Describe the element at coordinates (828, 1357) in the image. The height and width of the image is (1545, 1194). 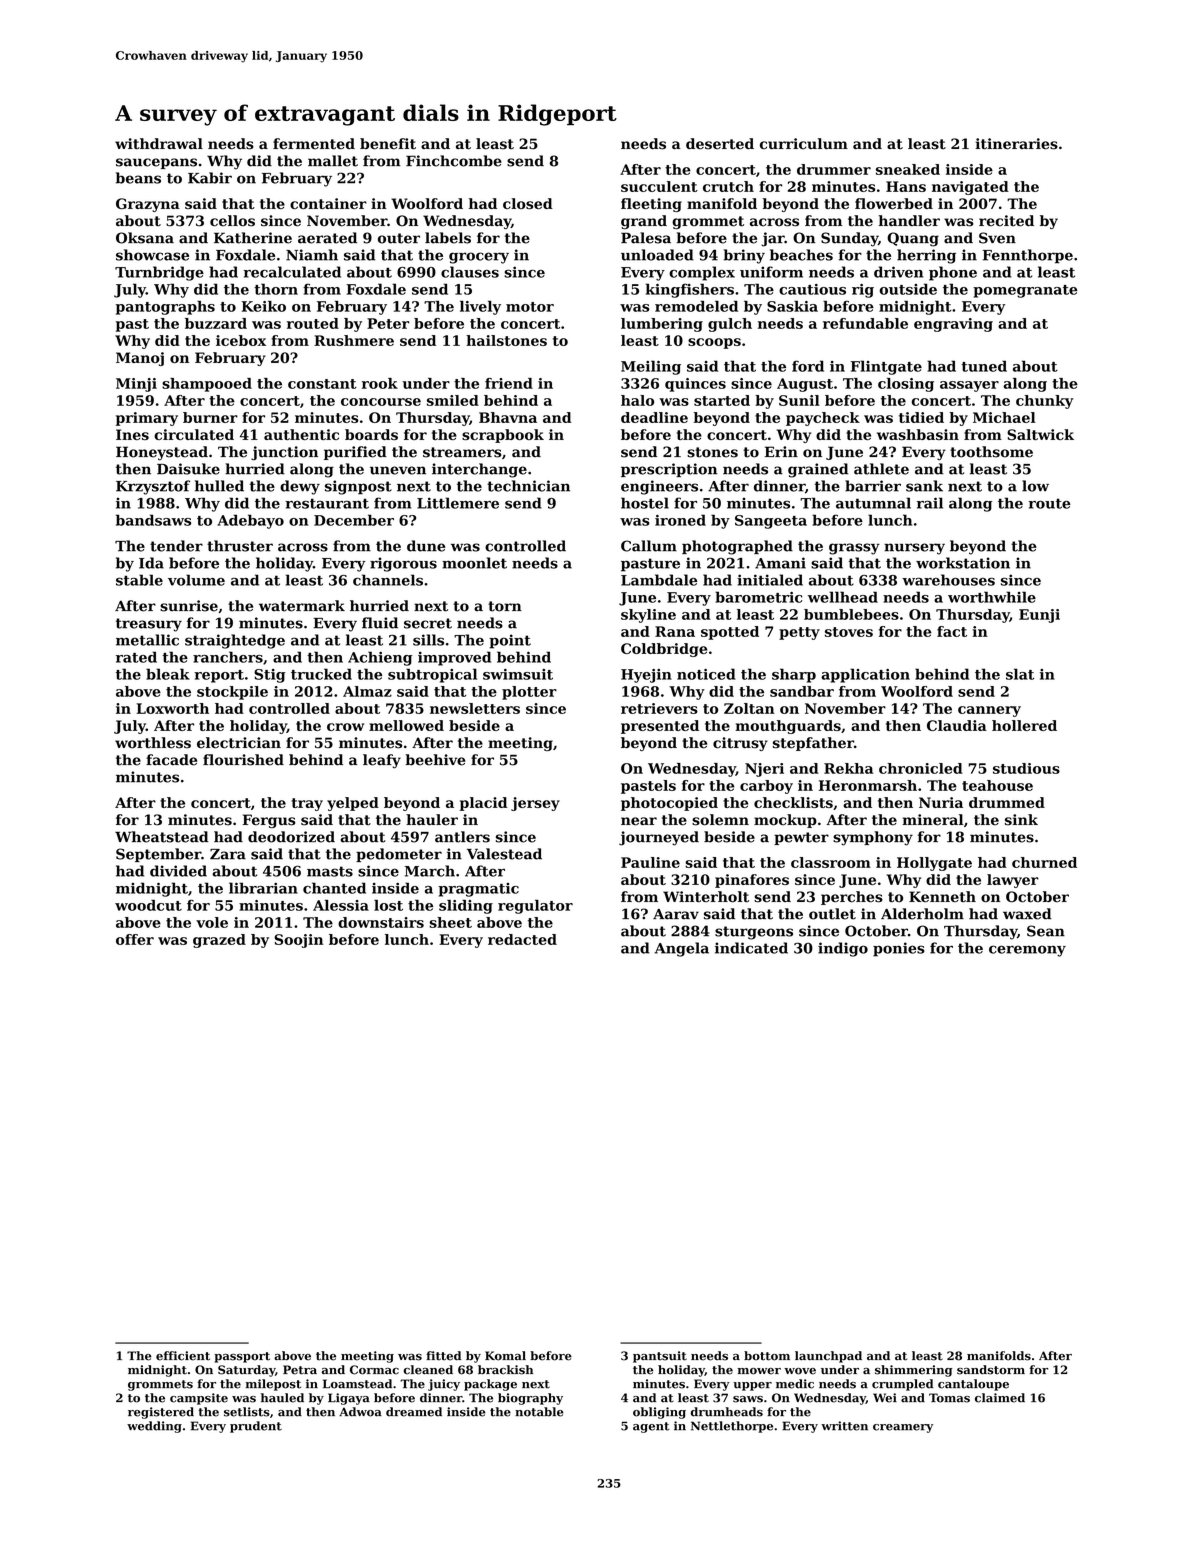
I see `launchpad` at that location.
